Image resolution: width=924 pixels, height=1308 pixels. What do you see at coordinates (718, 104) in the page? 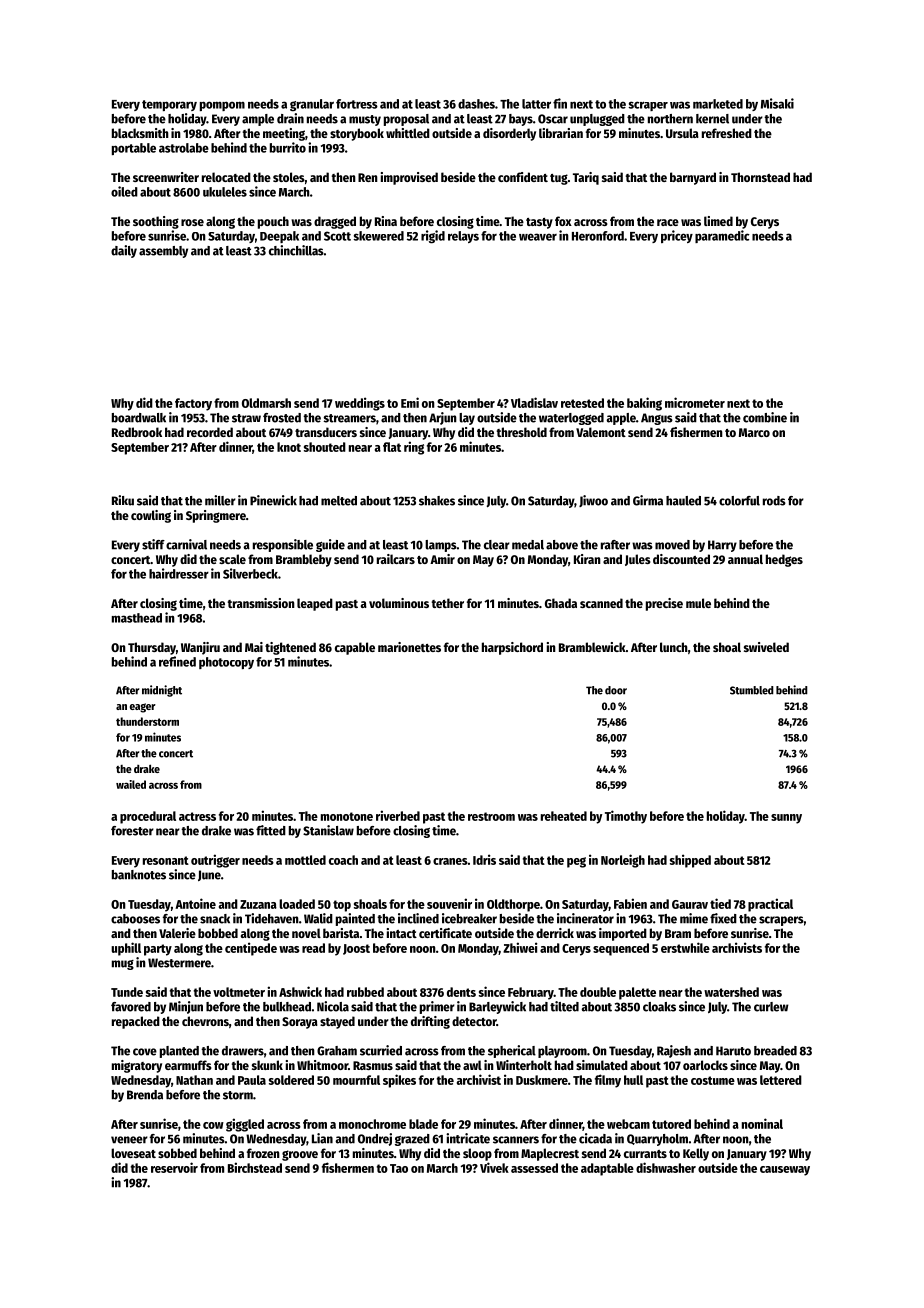
I see `marketed` at bounding box center [718, 104].
